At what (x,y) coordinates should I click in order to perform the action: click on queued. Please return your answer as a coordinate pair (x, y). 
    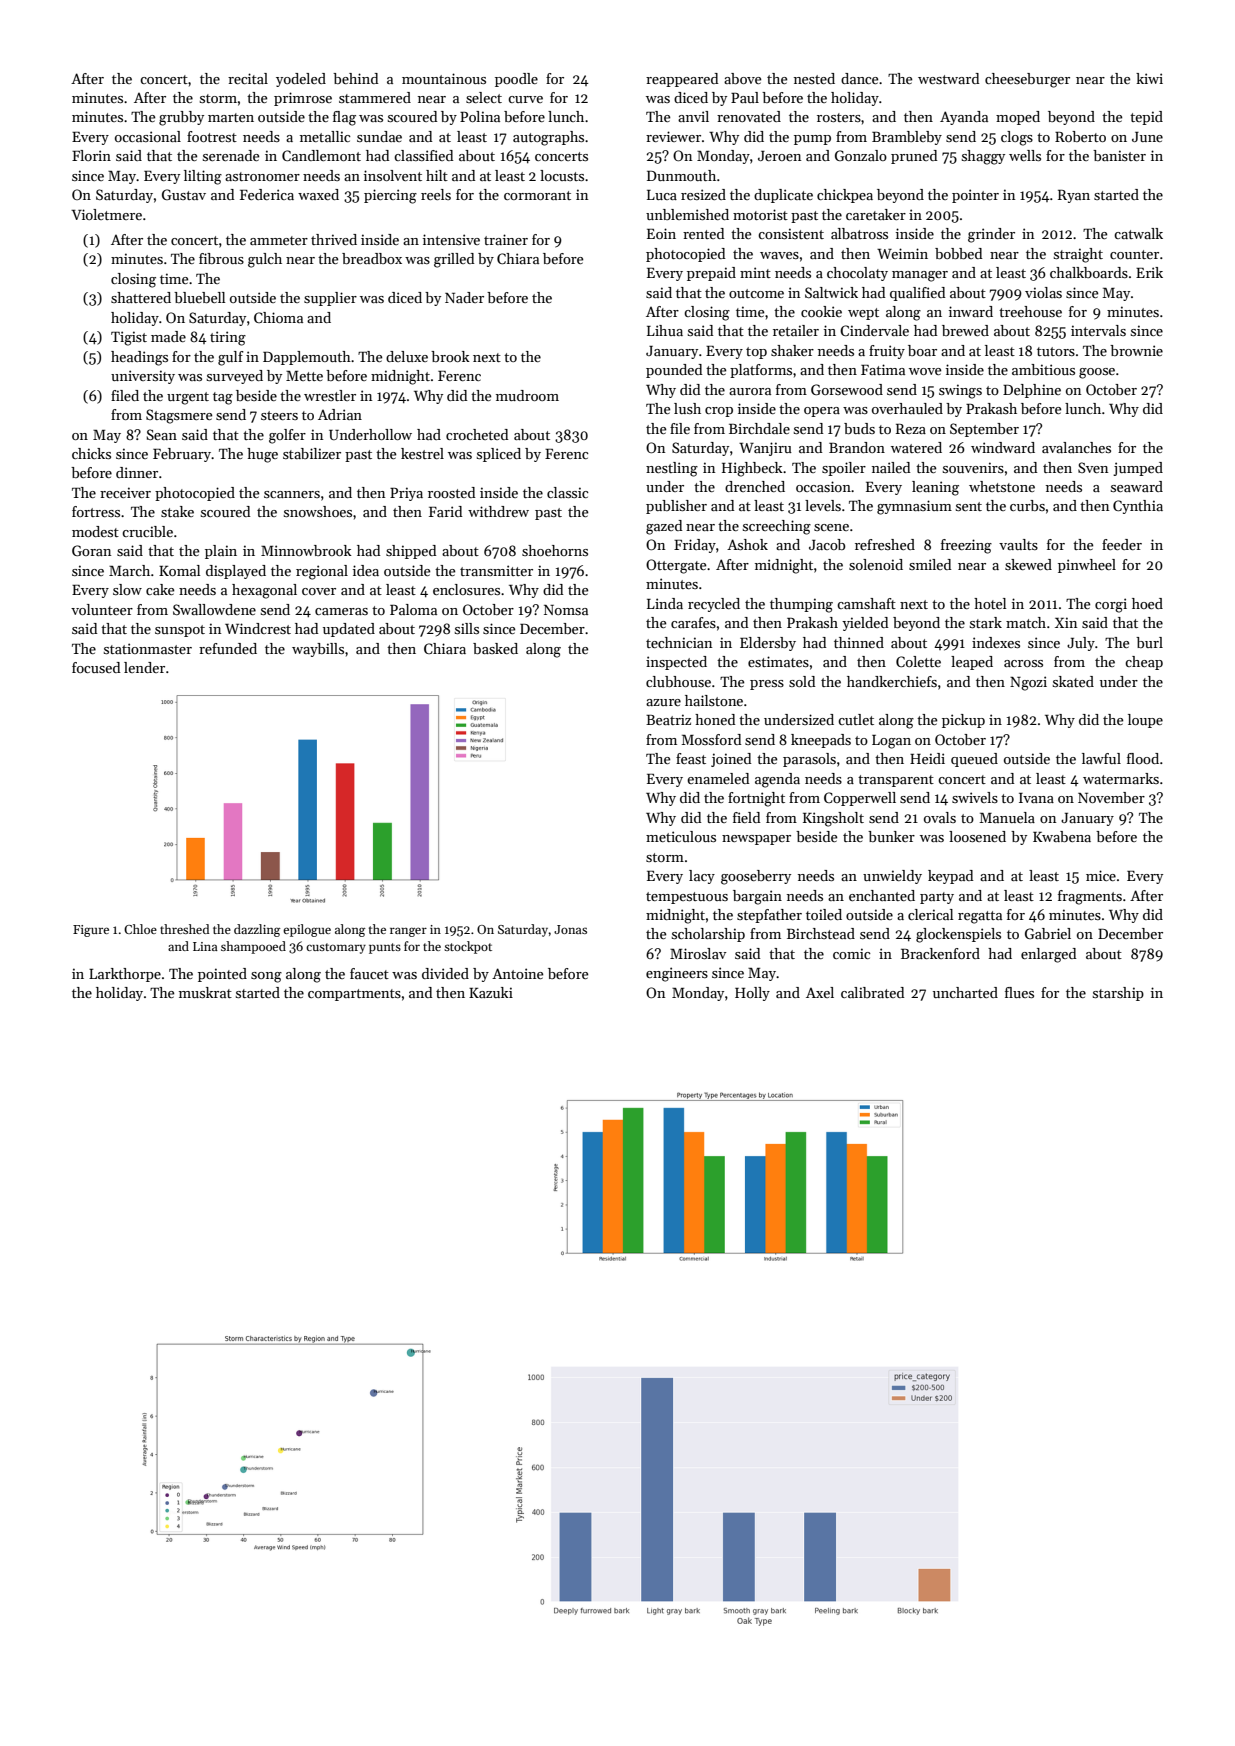
    Looking at the image, I should click on (974, 760).
